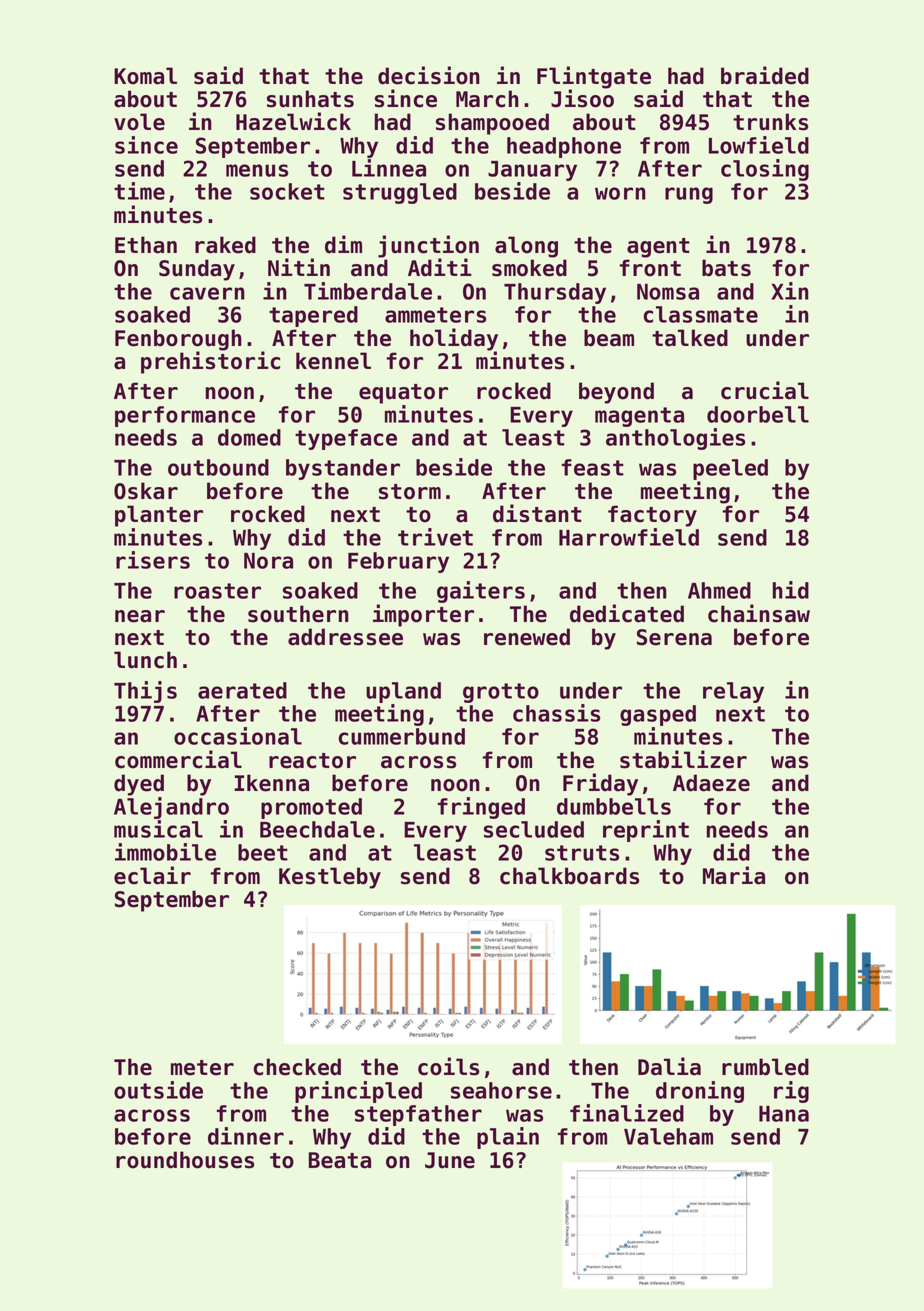  What do you see at coordinates (734, 875) in the screenshot?
I see `Maria` at bounding box center [734, 875].
